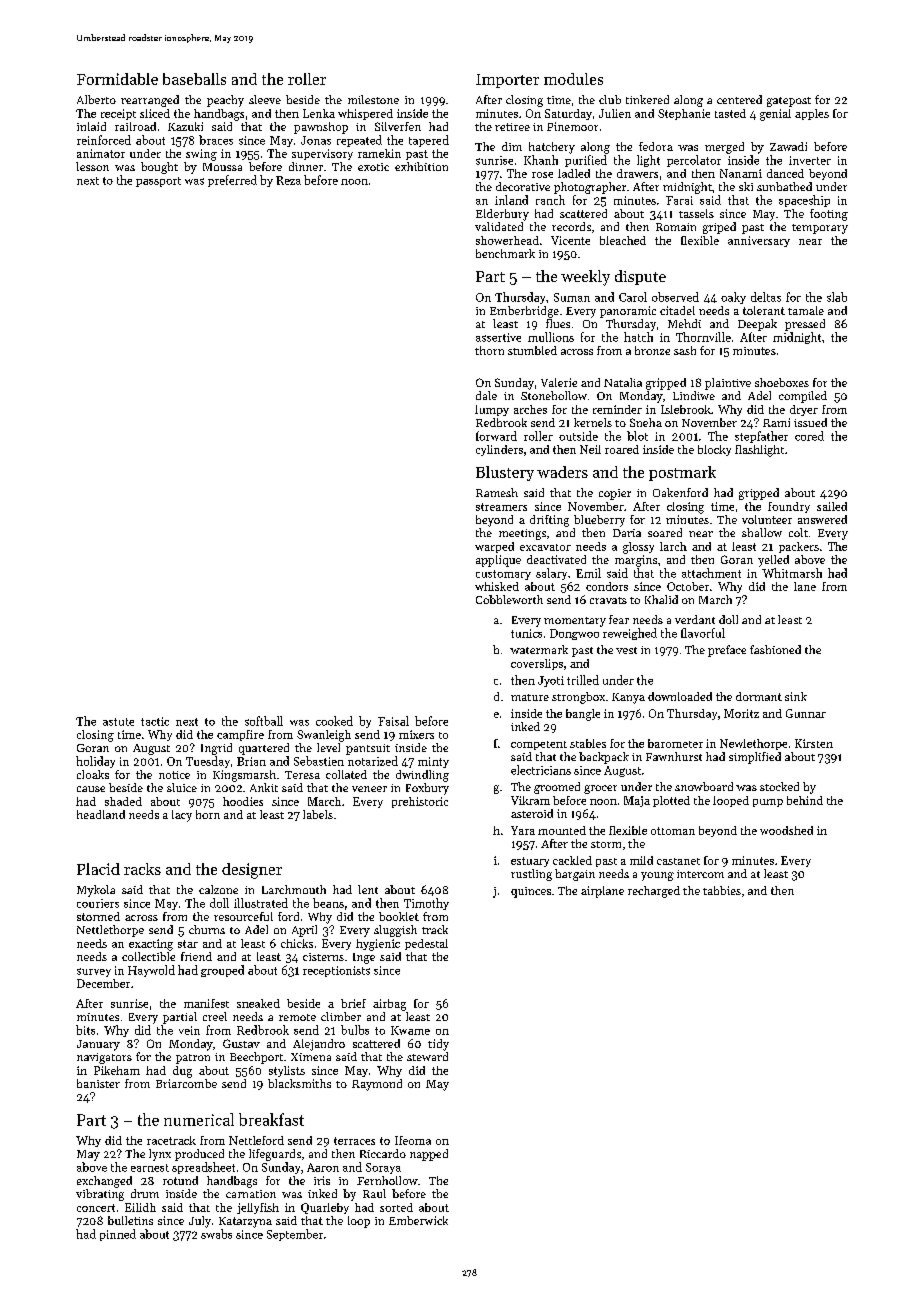 This image has height=1308, width=924. I want to click on tactic, so click(155, 721).
